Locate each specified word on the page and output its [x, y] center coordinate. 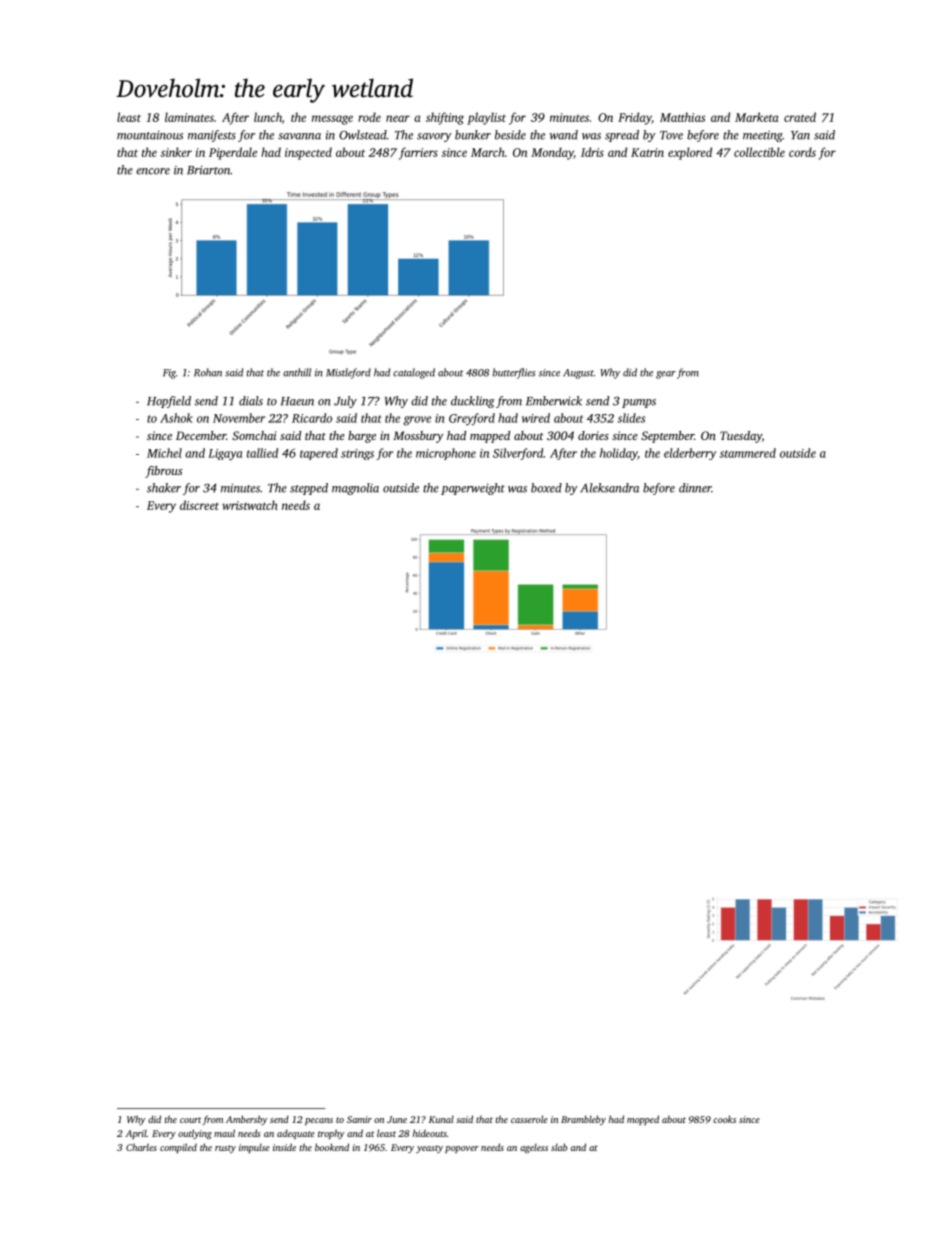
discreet [199, 505]
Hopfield [169, 402]
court [190, 1120]
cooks [724, 1119]
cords [802, 152]
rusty [225, 1149]
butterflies [514, 373]
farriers [418, 153]
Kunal [441, 1119]
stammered [747, 453]
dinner [695, 488]
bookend [332, 1147]
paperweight [473, 489]
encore [153, 171]
